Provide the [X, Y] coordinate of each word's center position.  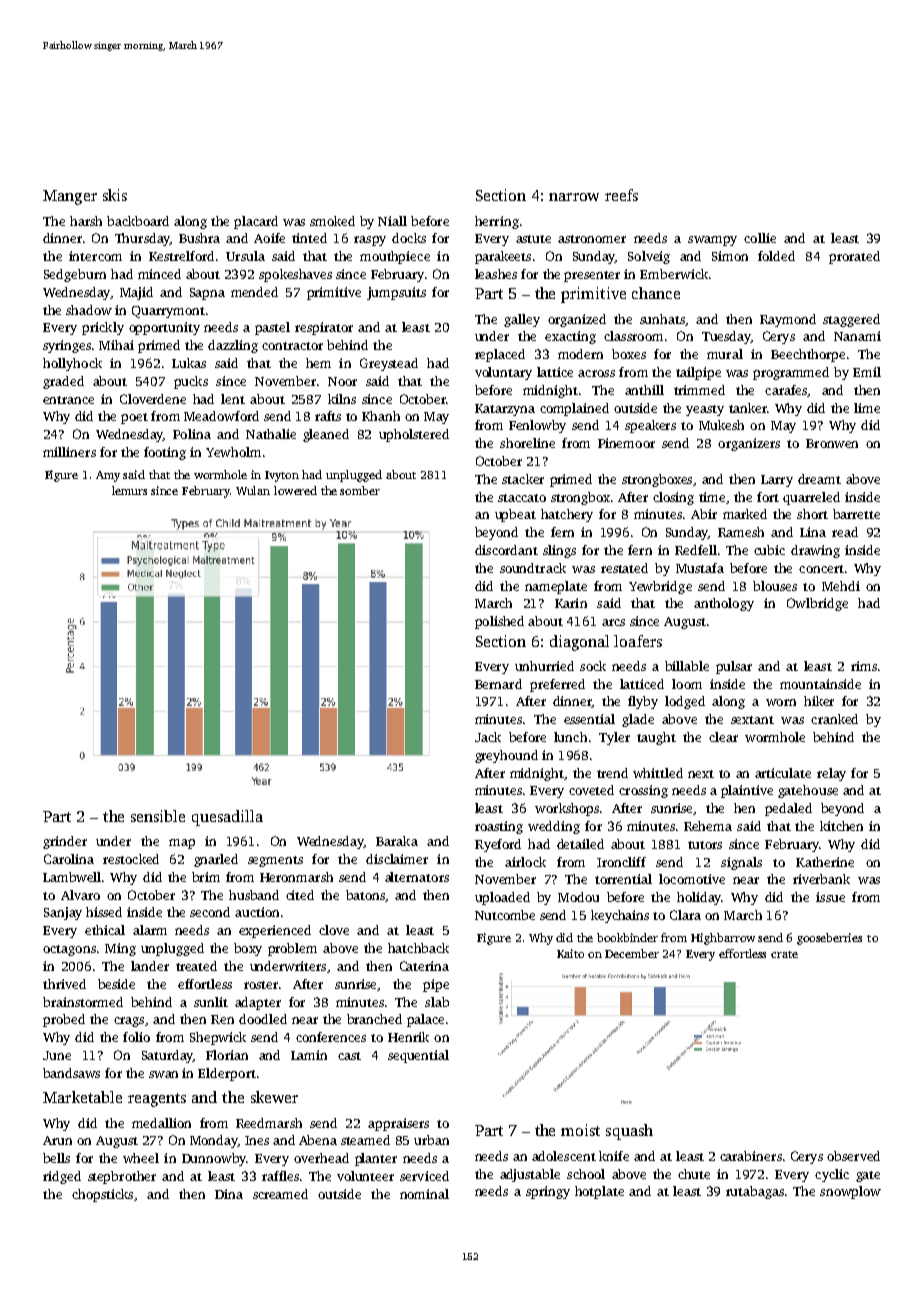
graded [63, 382]
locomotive [692, 879]
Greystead [389, 364]
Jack [488, 737]
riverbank [821, 879]
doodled [263, 1019]
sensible [158, 816]
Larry [777, 481]
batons [365, 895]
